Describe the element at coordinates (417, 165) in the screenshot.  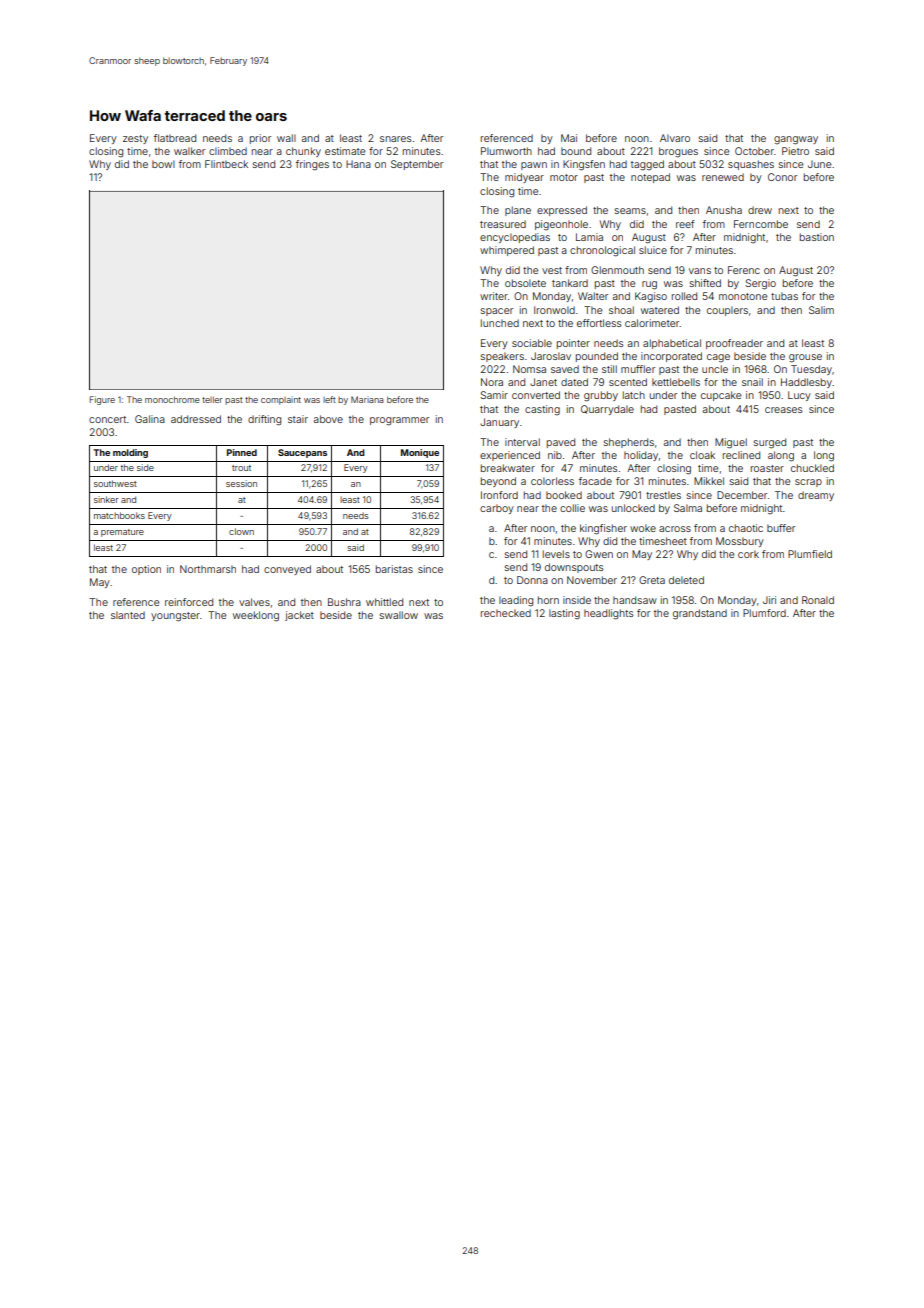
I see `September` at that location.
